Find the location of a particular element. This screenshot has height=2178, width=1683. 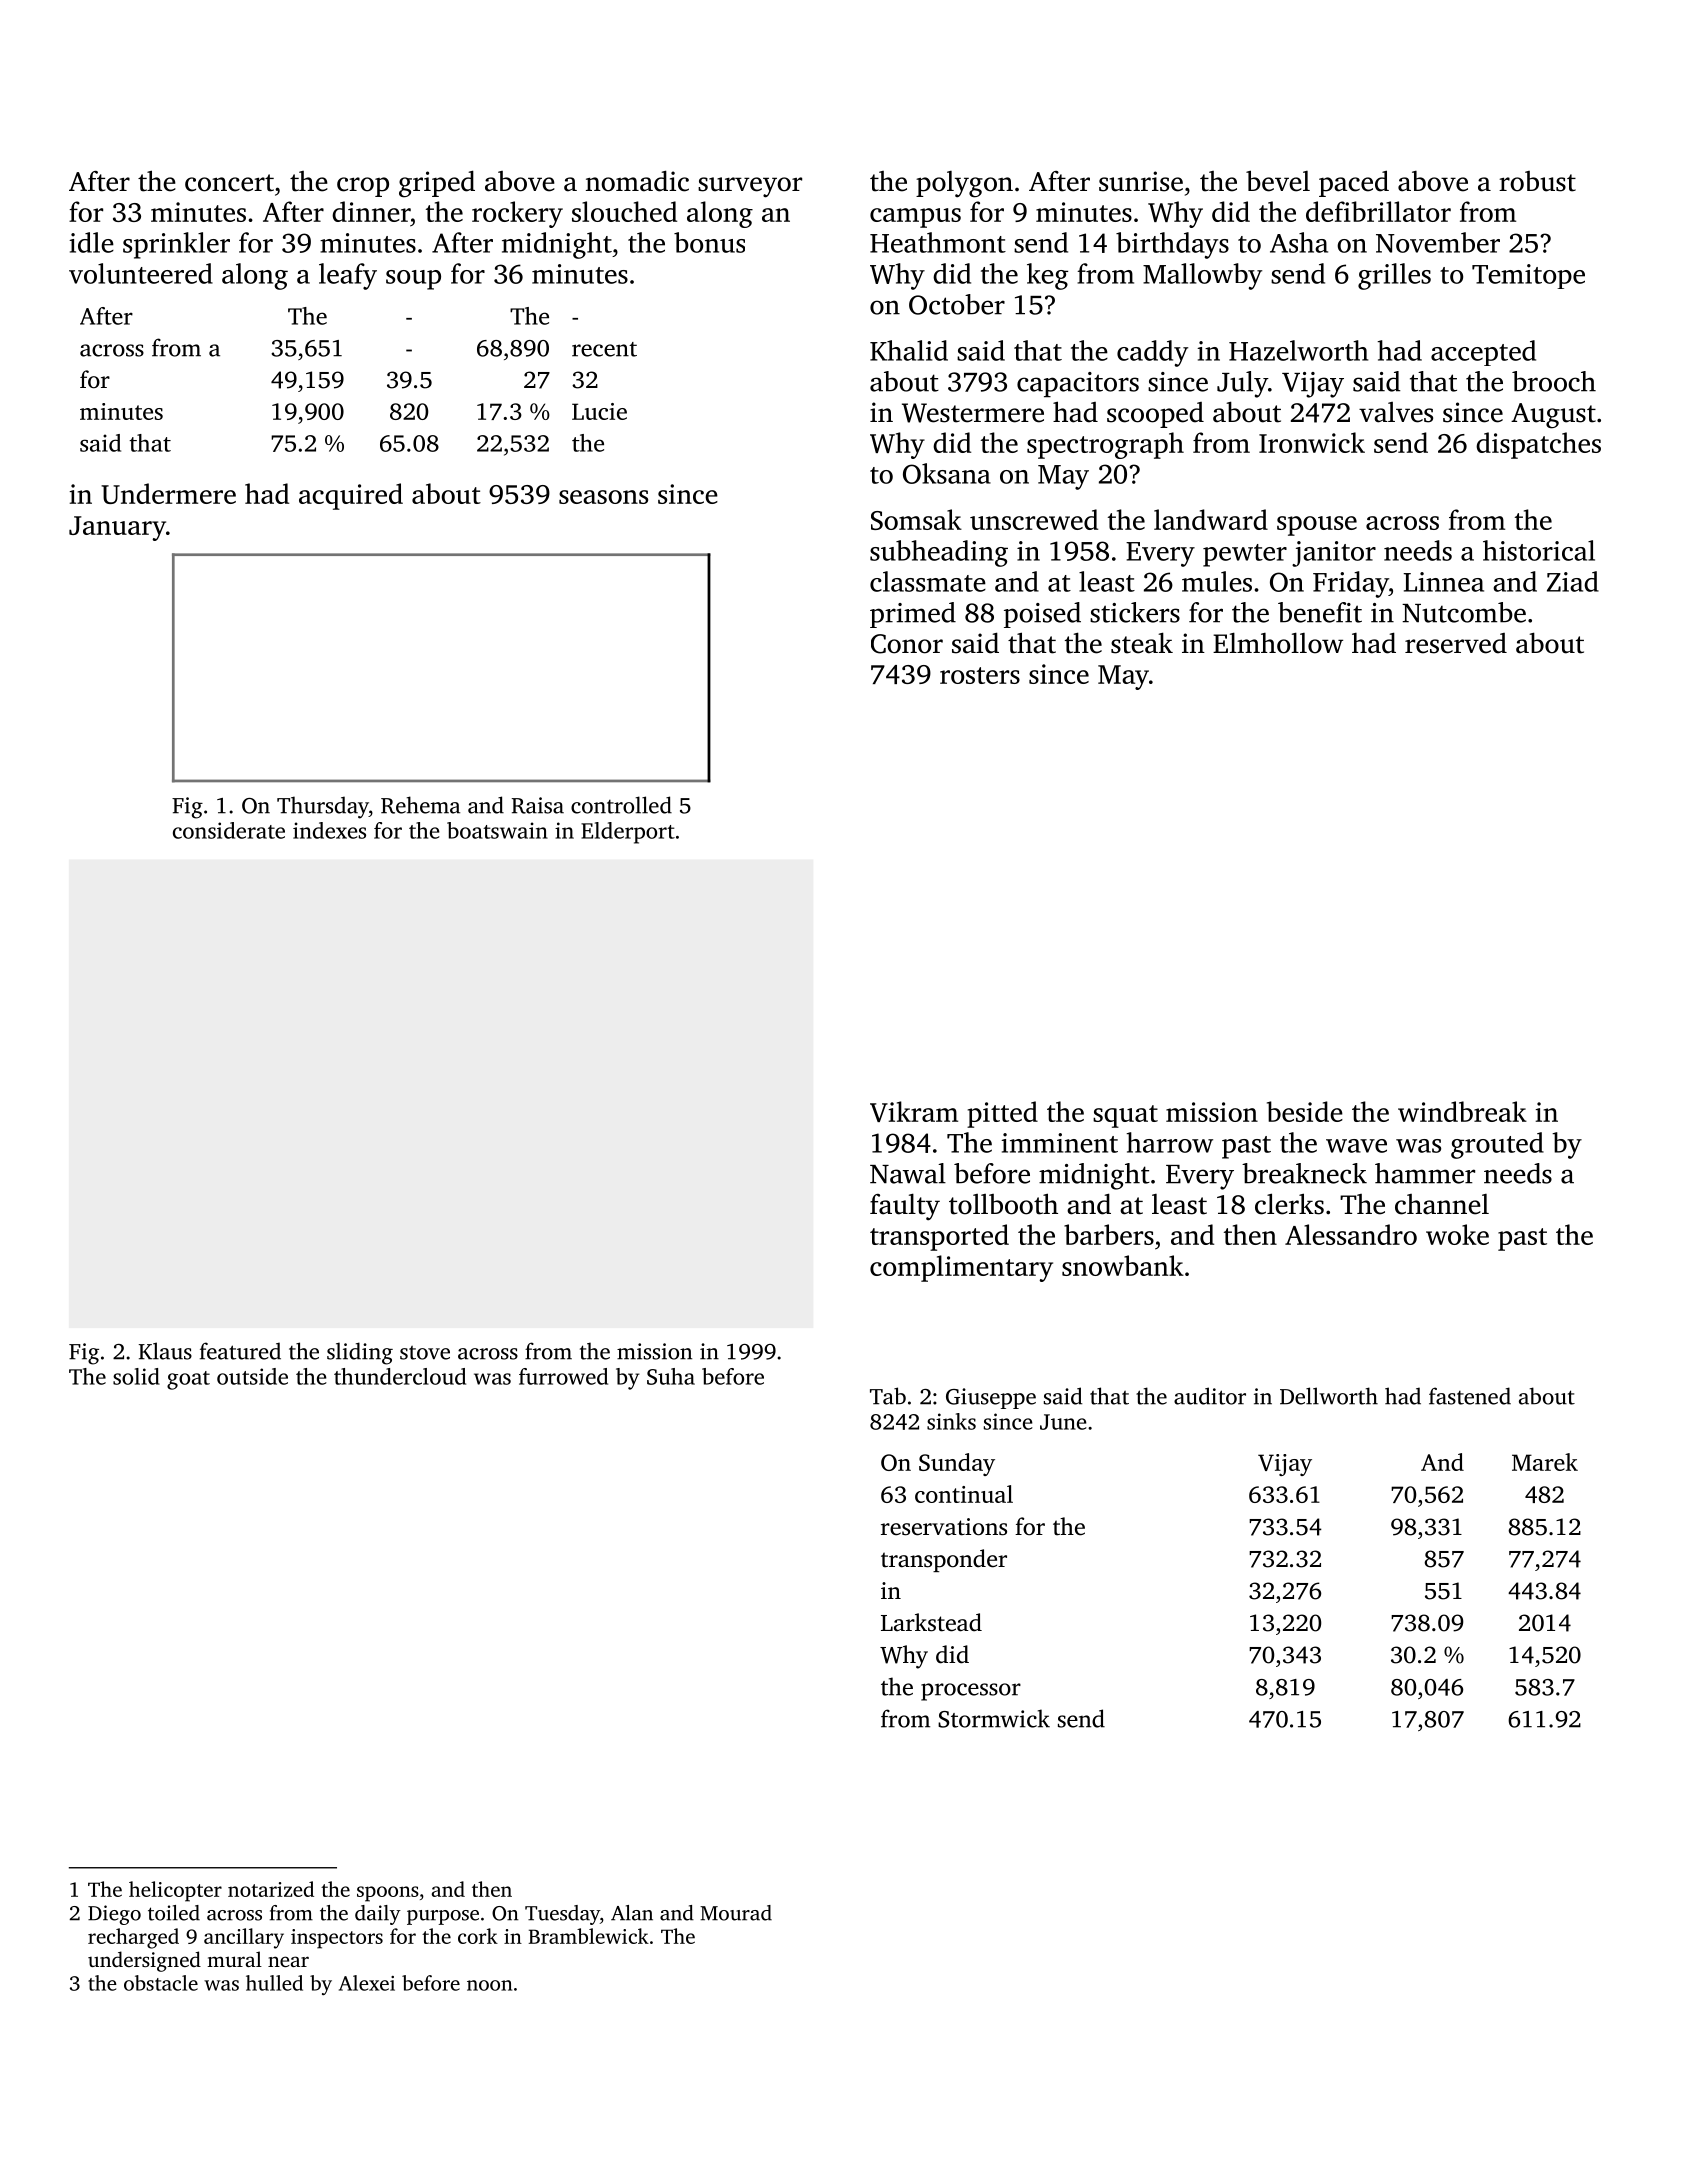

Stormwick is located at coordinates (994, 1718).
